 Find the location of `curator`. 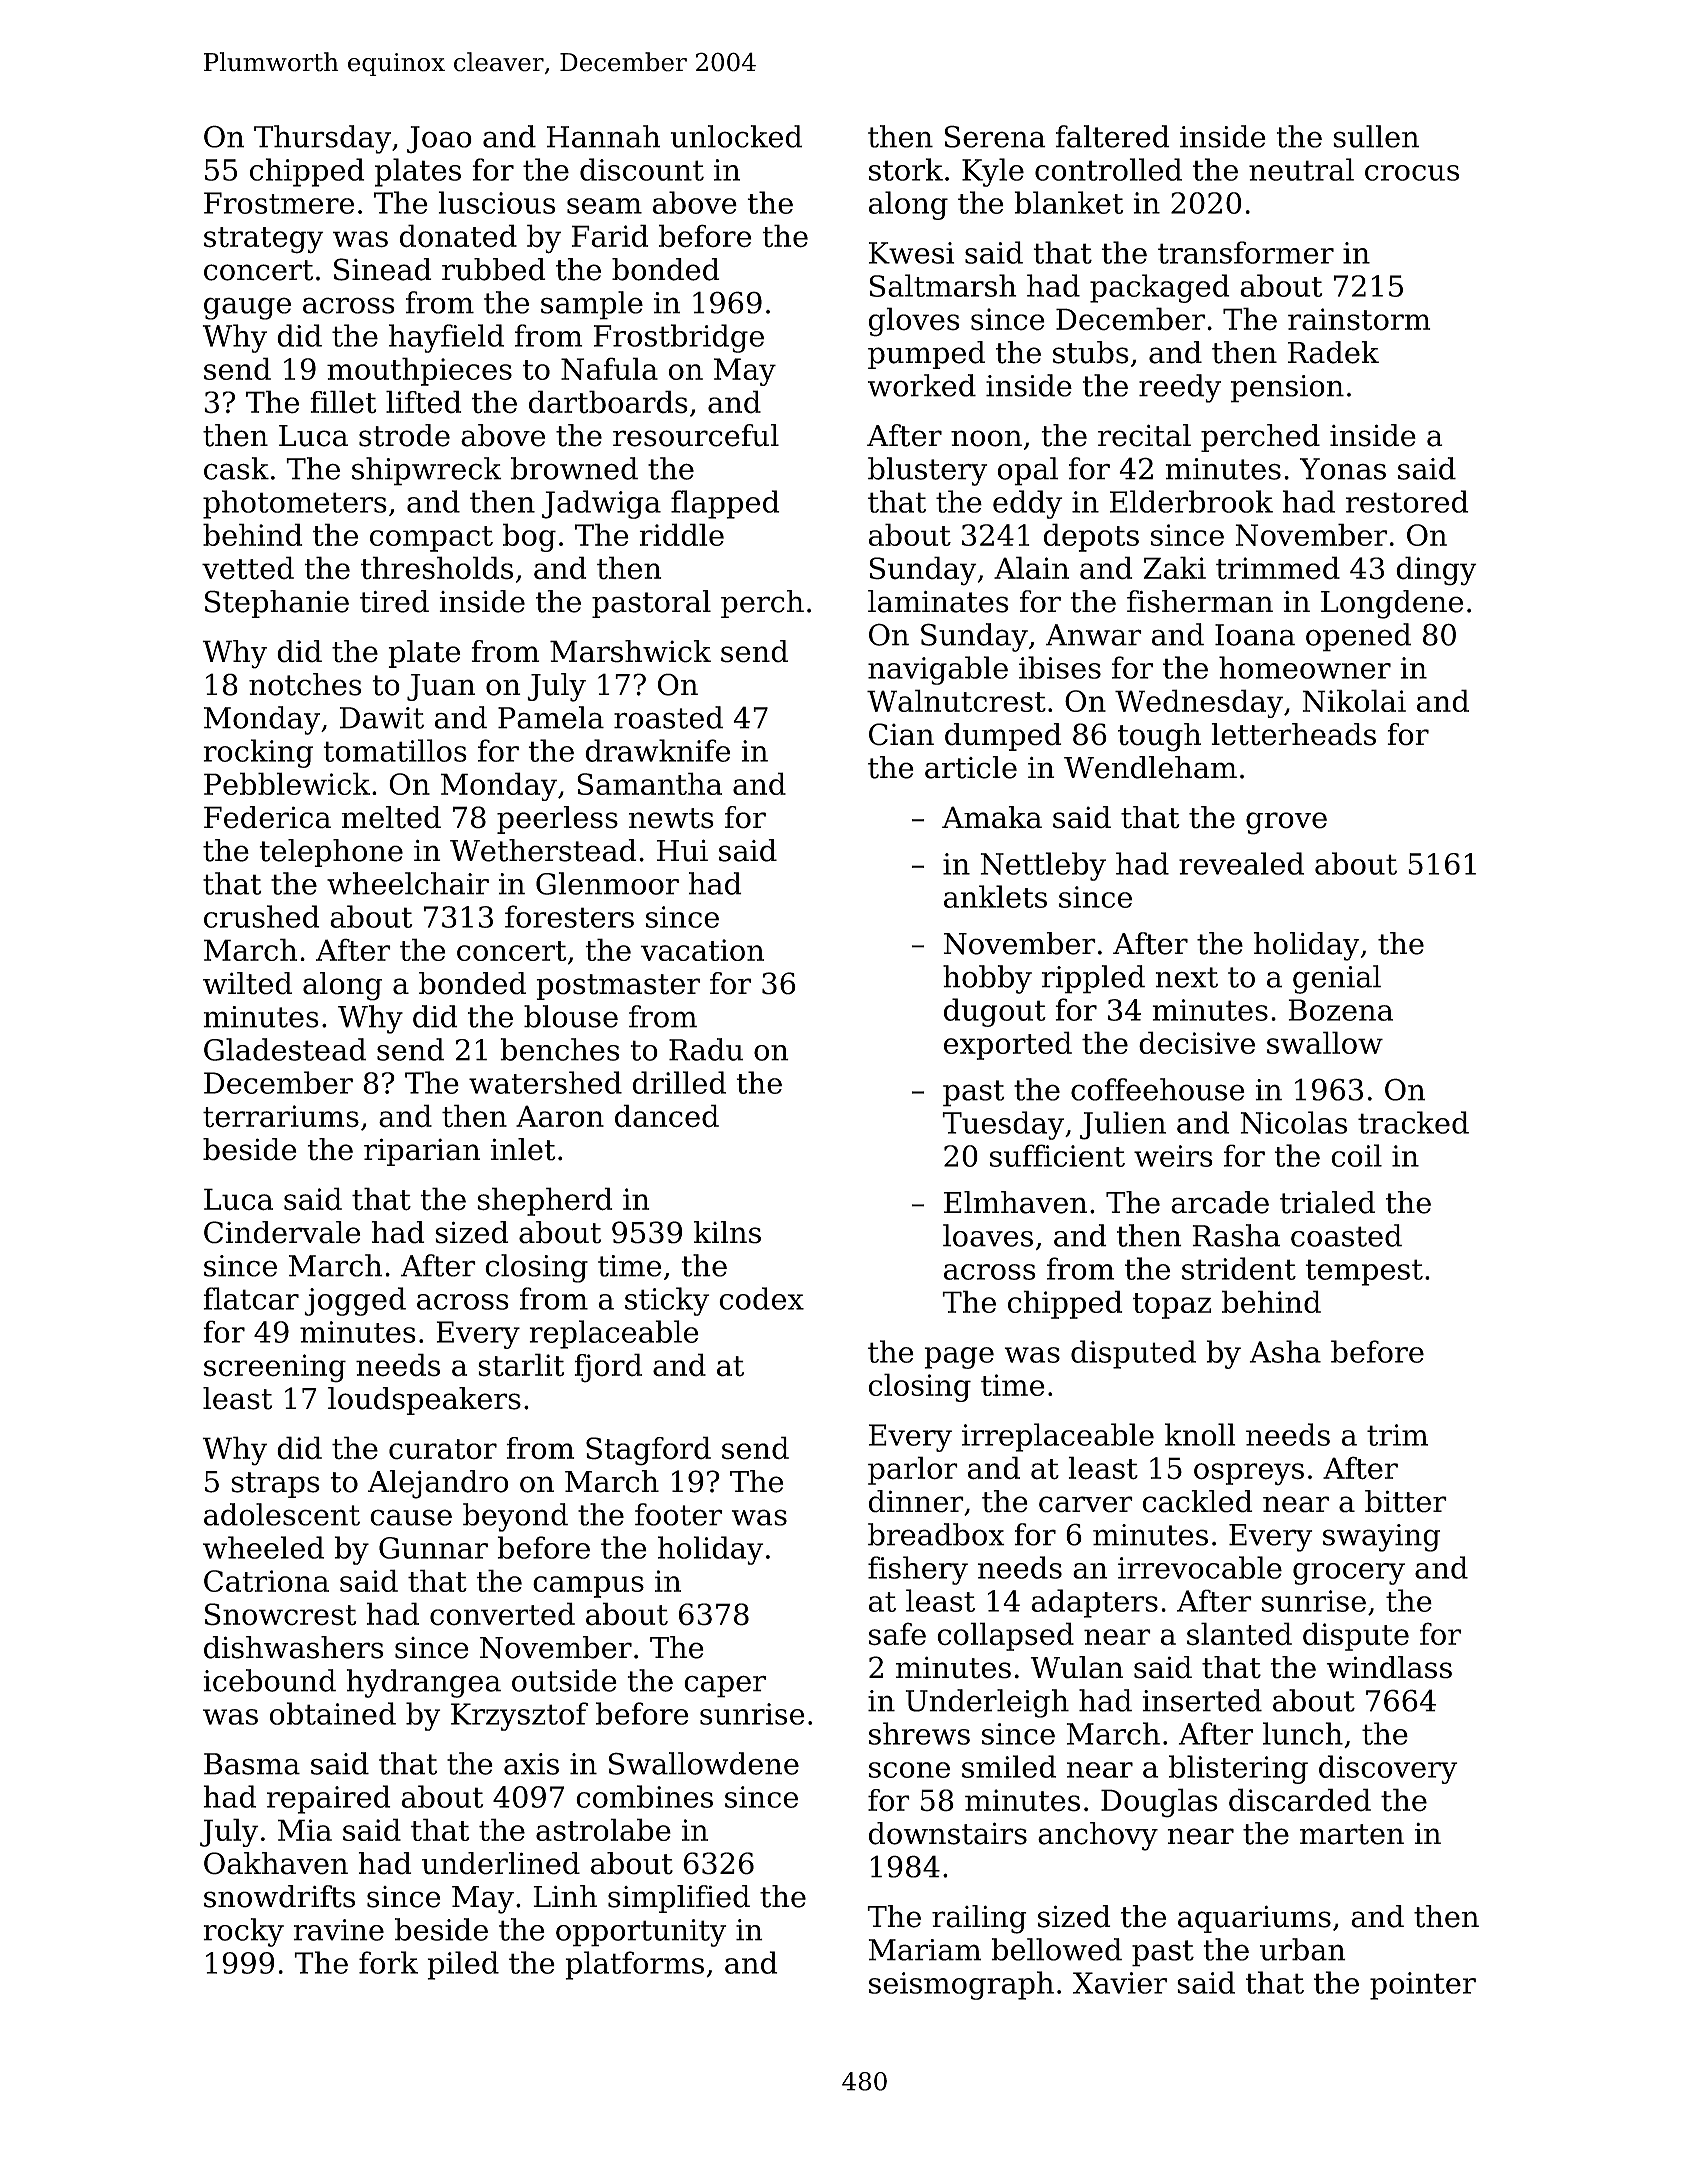

curator is located at coordinates (443, 1449).
